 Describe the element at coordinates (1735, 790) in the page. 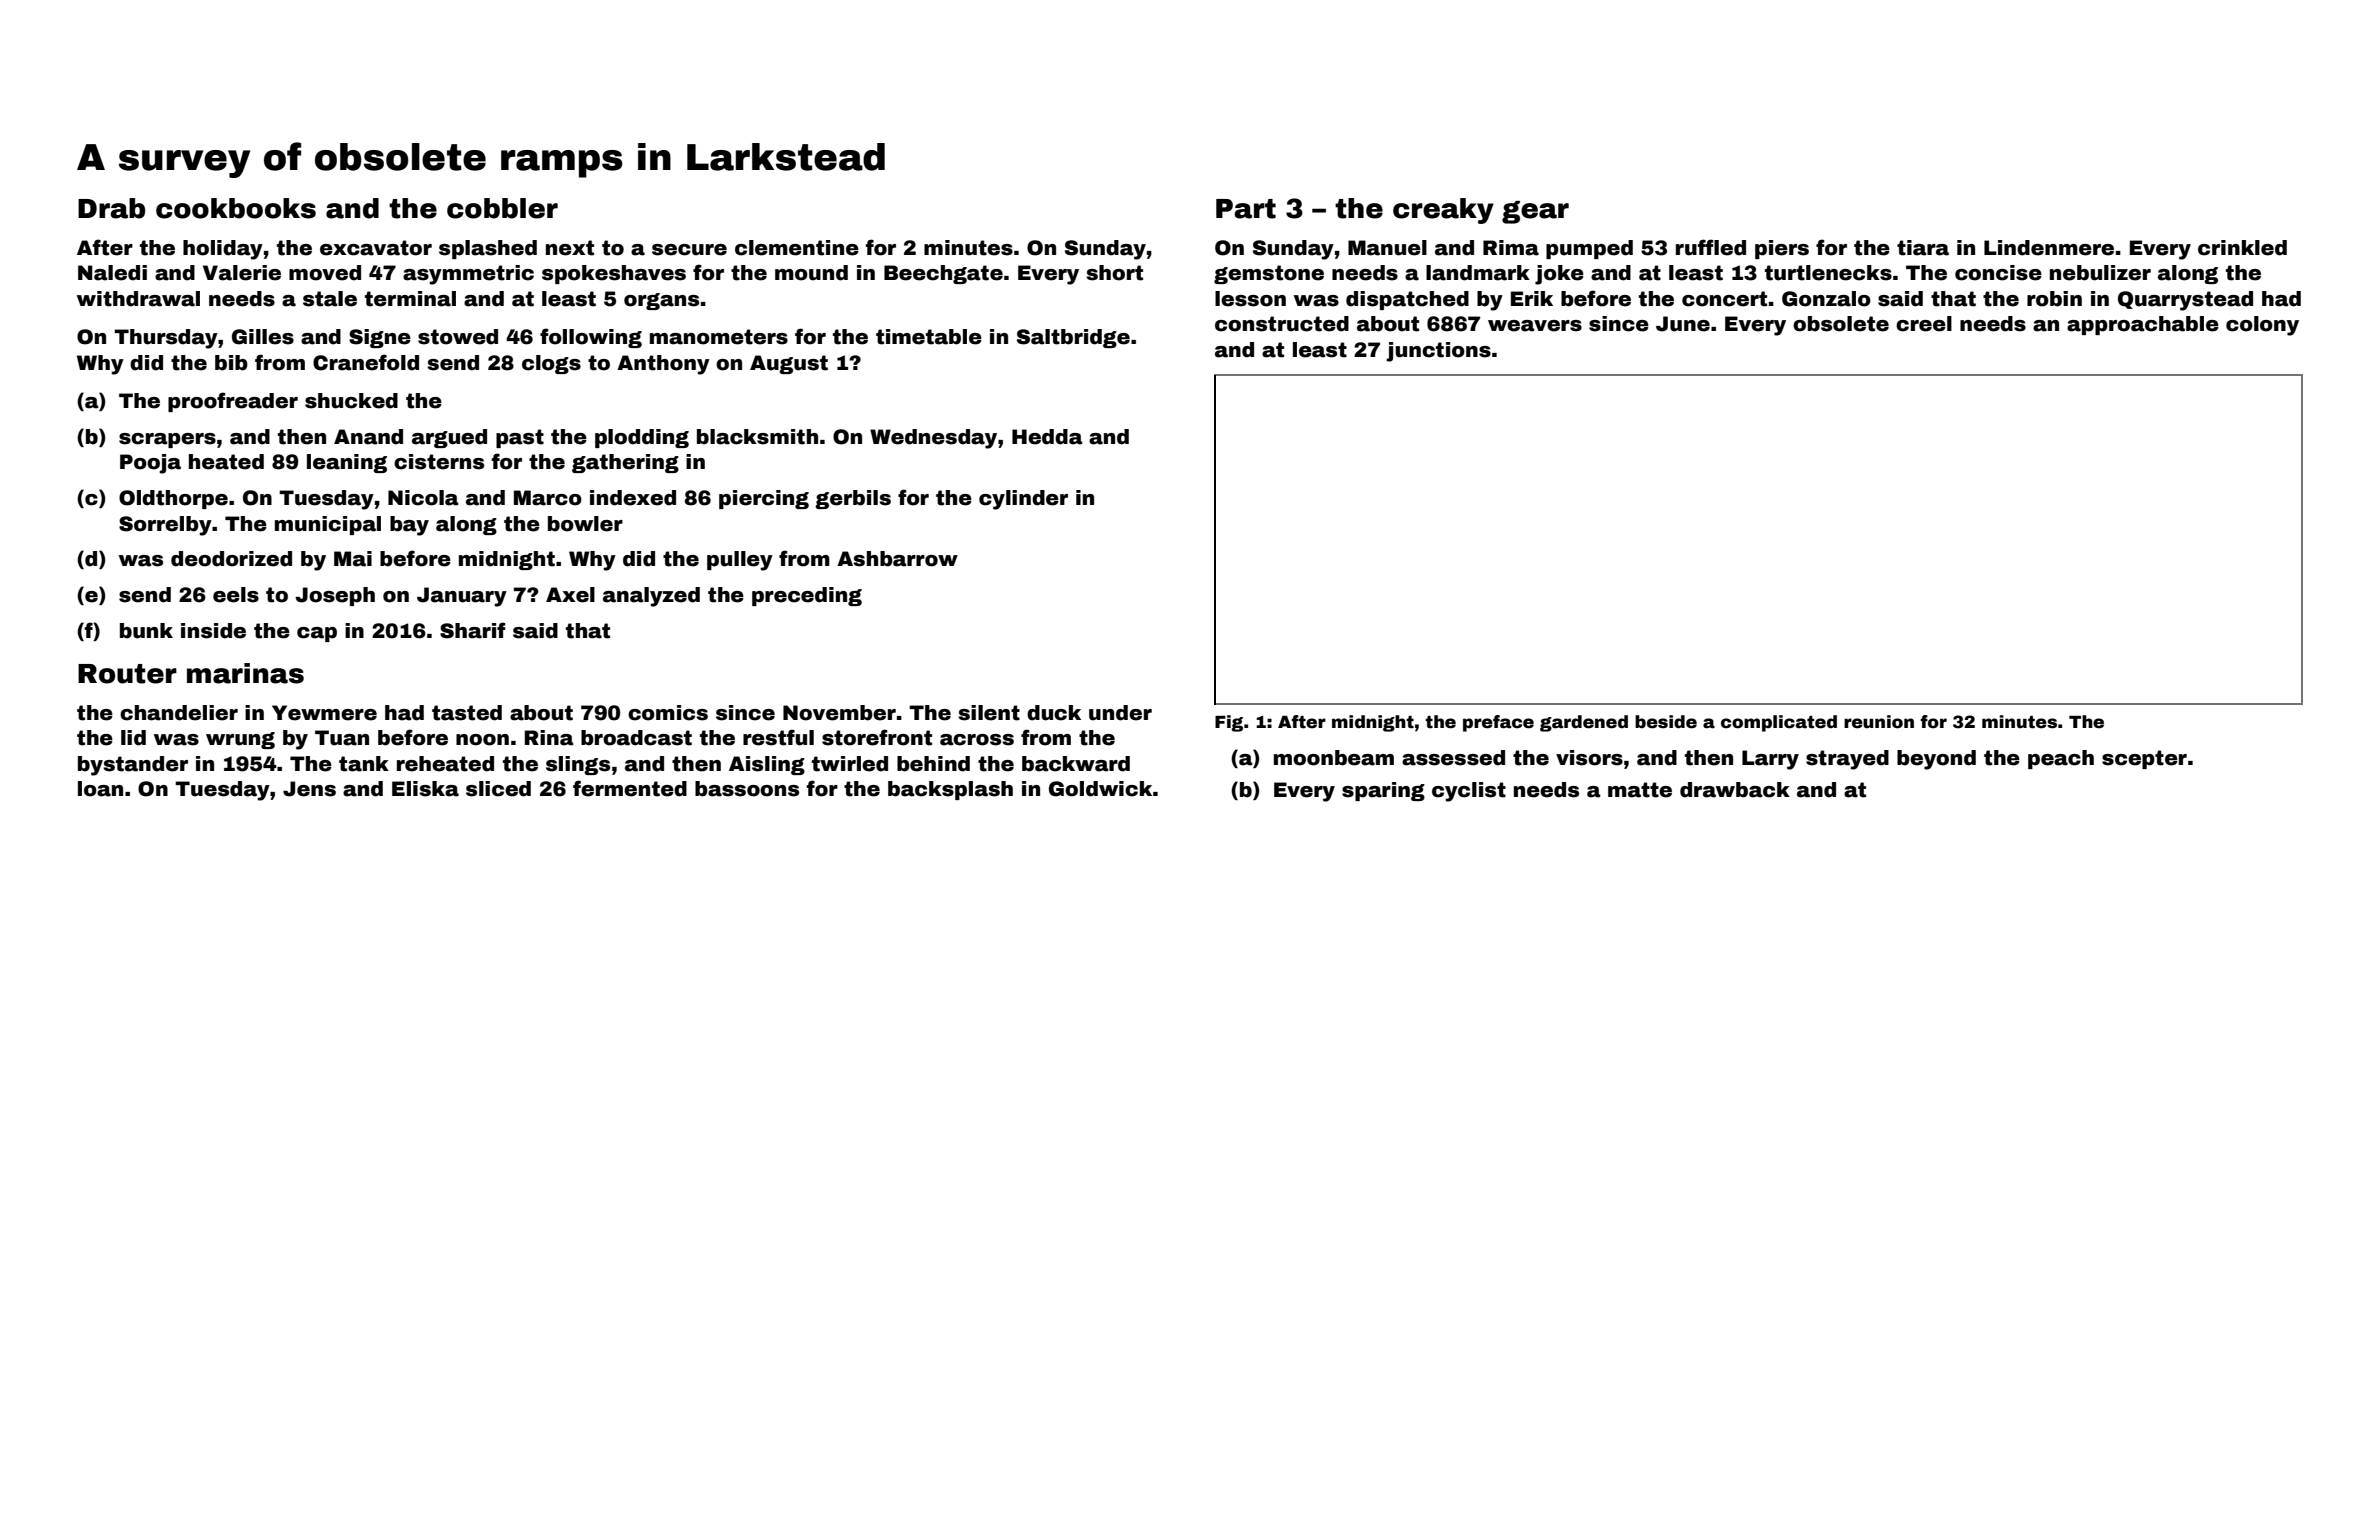

I see `drawback` at that location.
